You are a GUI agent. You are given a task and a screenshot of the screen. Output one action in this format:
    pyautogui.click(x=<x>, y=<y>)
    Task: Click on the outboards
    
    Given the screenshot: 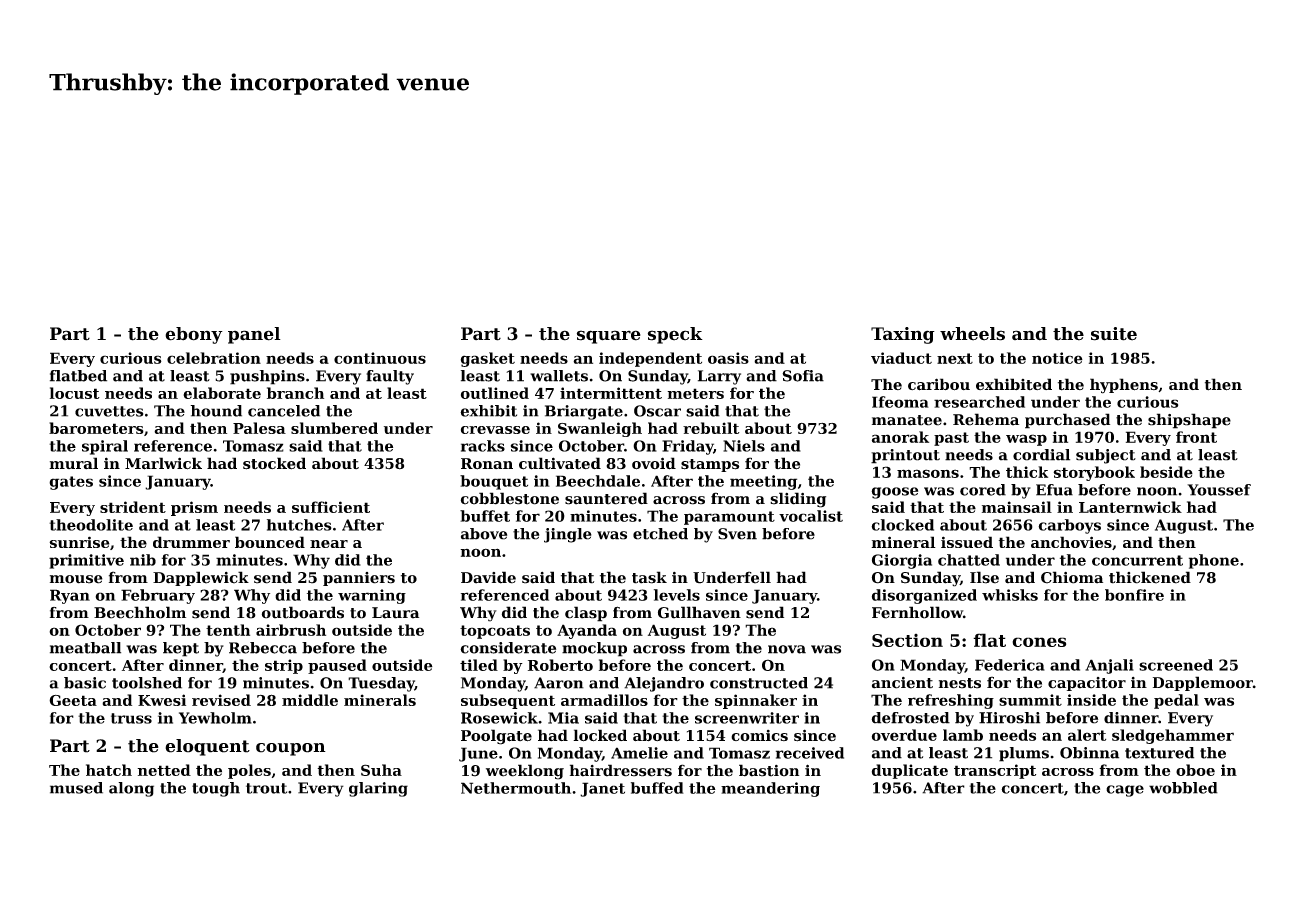 What is the action you would take?
    pyautogui.click(x=303, y=612)
